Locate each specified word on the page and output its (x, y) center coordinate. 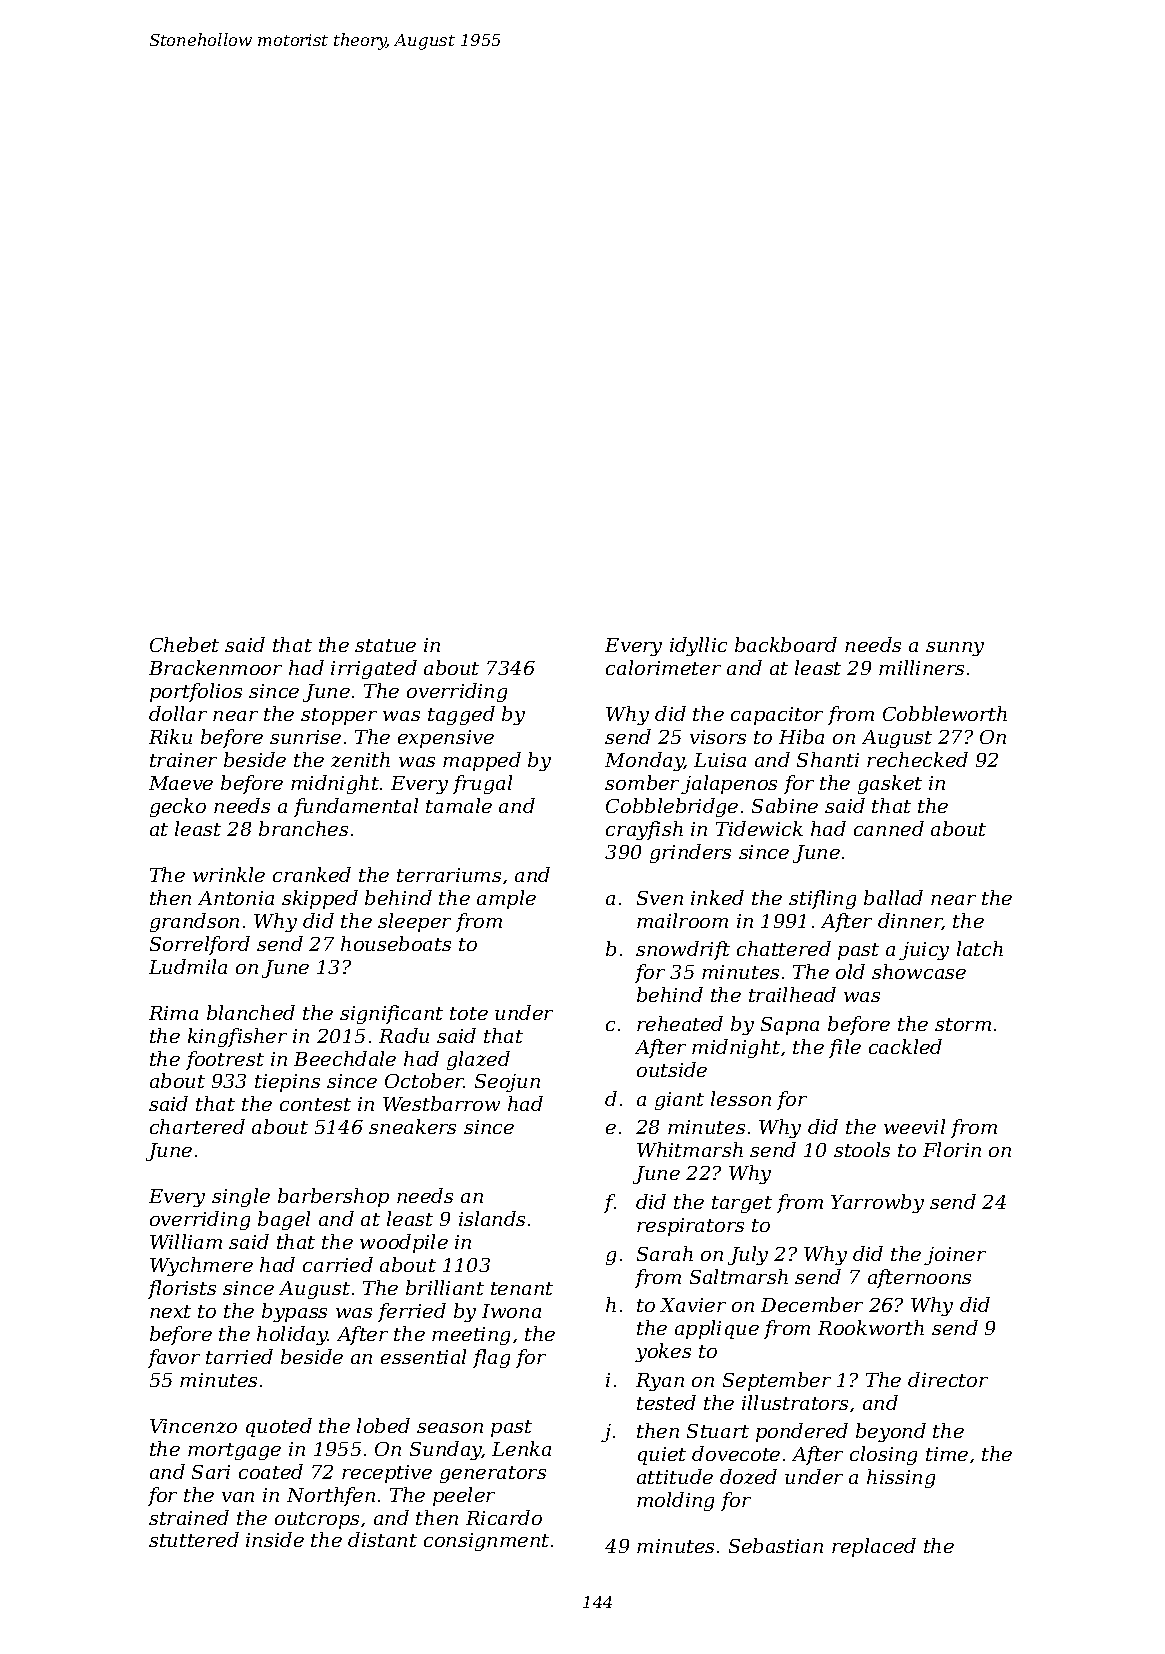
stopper (339, 716)
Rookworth (871, 1327)
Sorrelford (200, 945)
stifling (822, 899)
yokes (663, 1352)
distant (382, 1539)
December (812, 1304)
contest (315, 1104)
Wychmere (201, 1266)
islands (492, 1218)
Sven (660, 898)
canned (889, 828)
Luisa (720, 760)
